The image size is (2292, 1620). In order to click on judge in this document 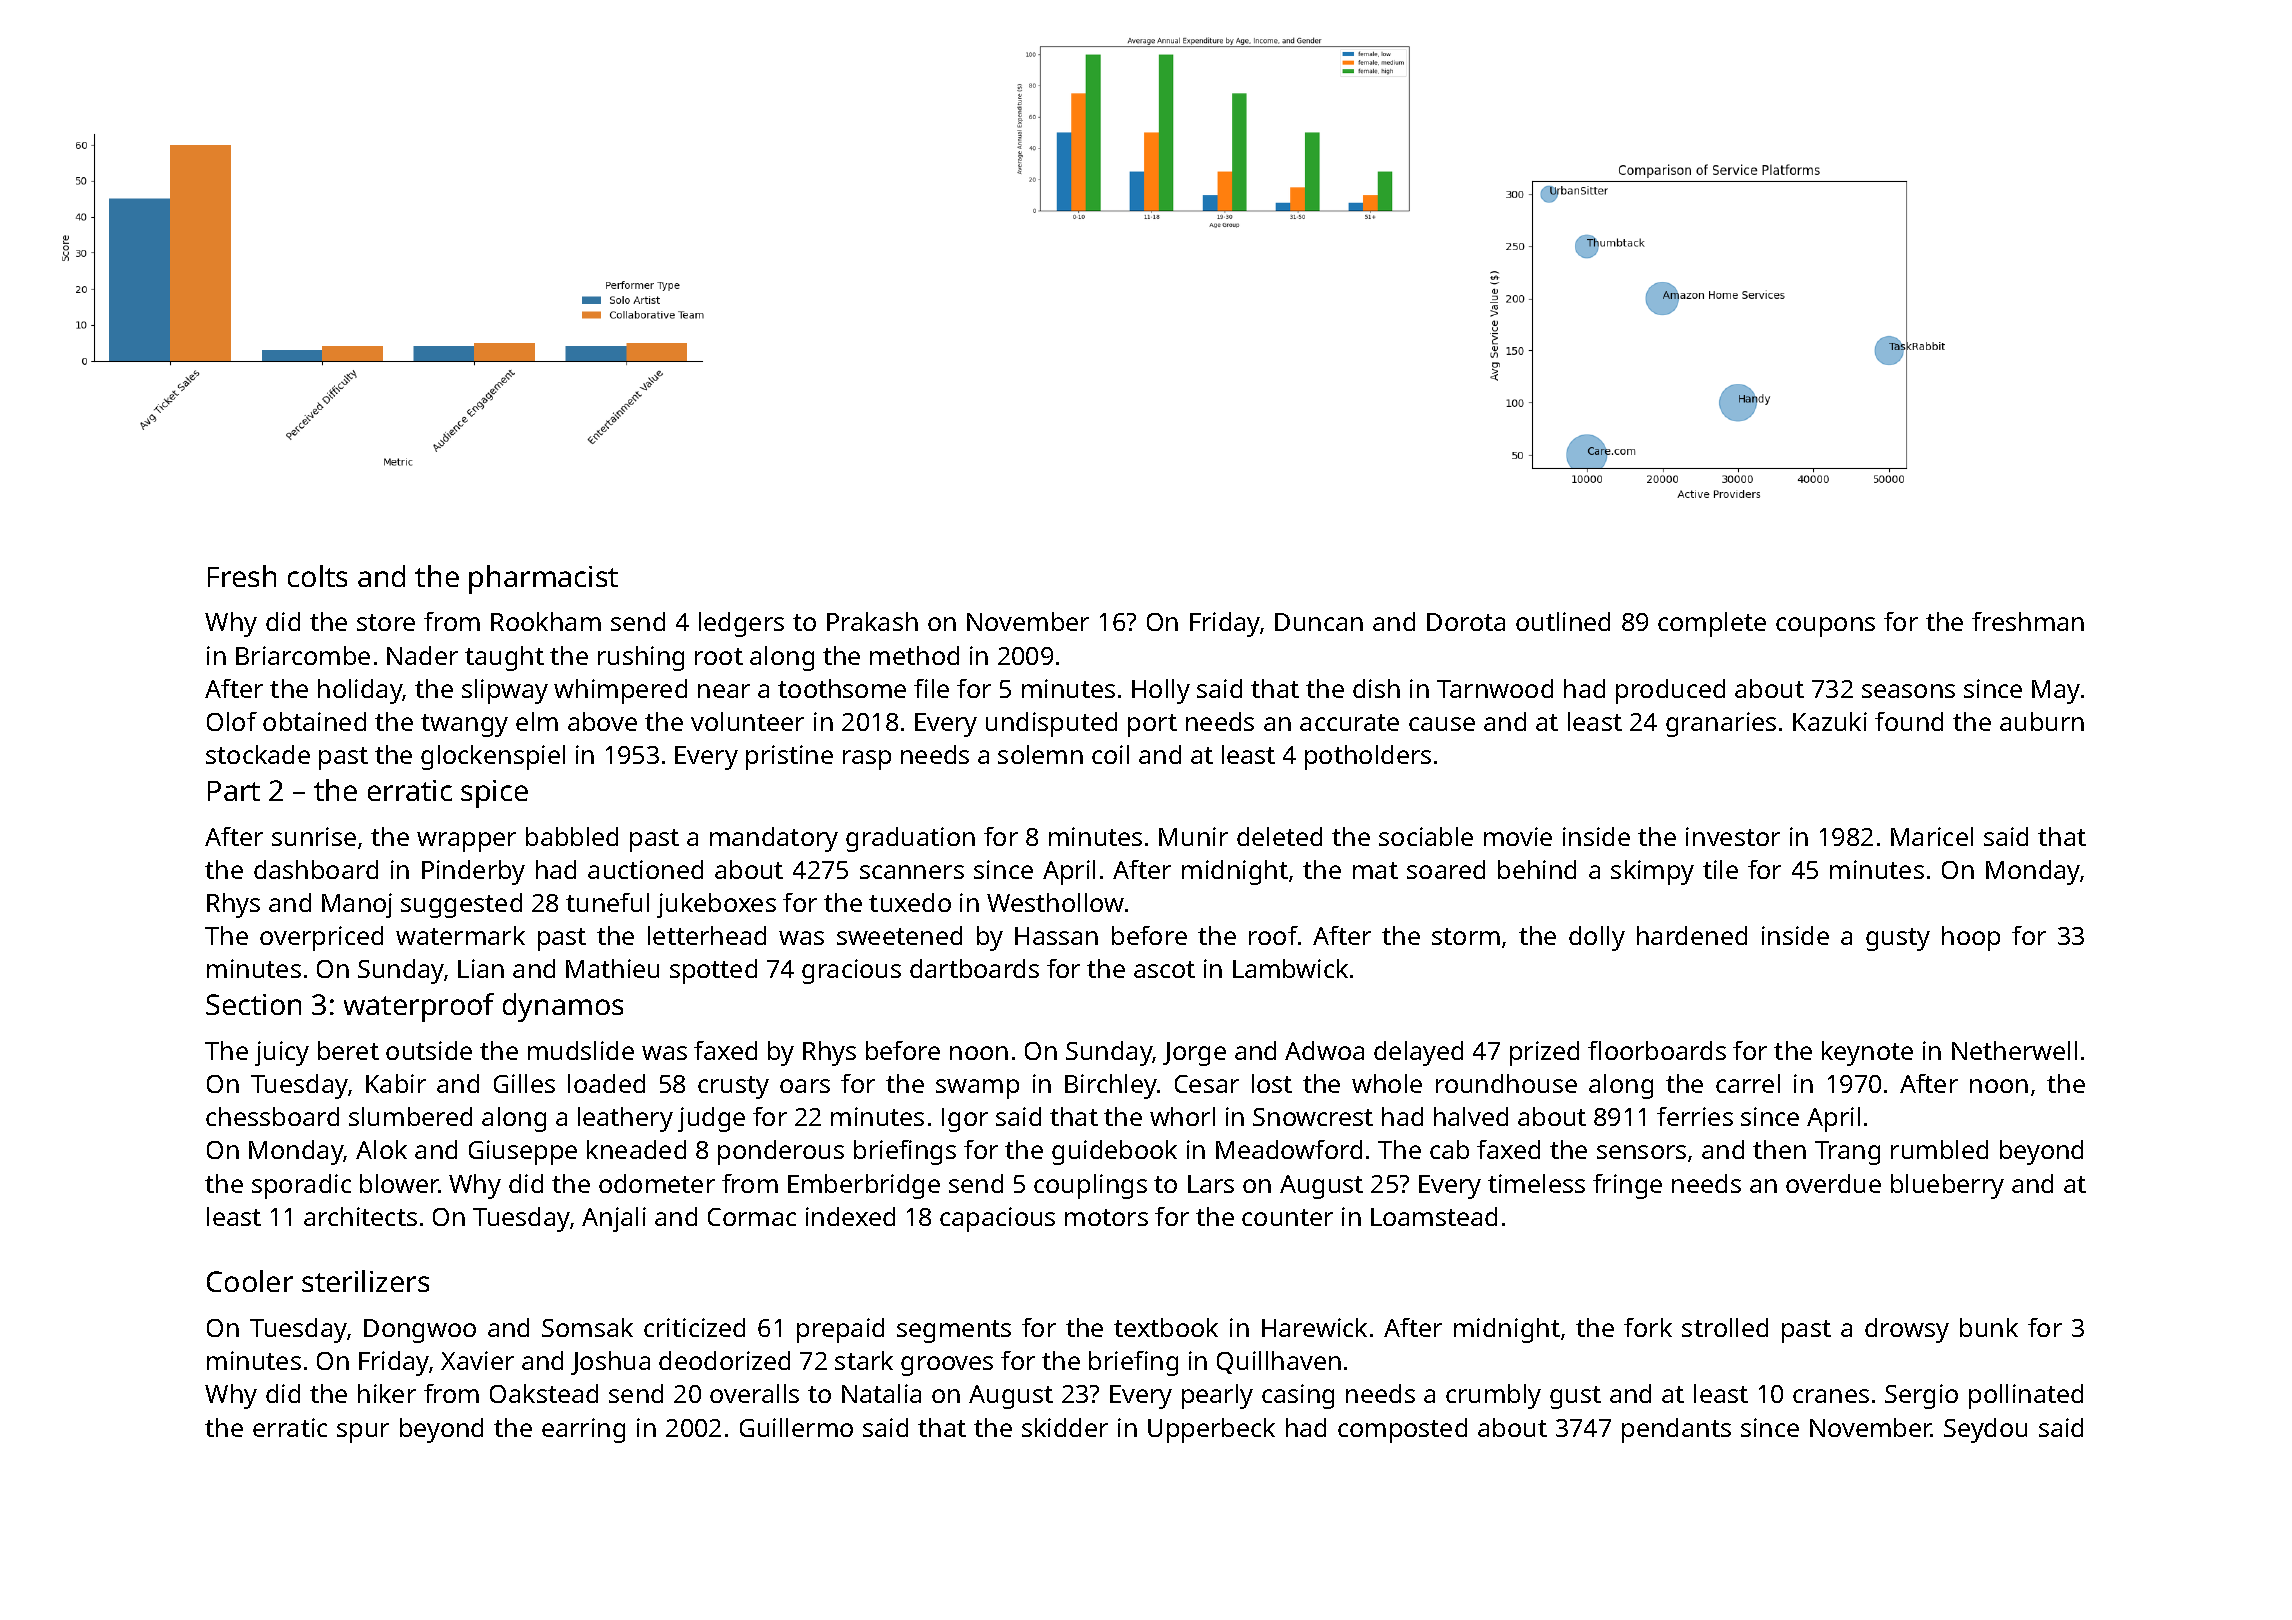, I will do `click(711, 1119)`.
